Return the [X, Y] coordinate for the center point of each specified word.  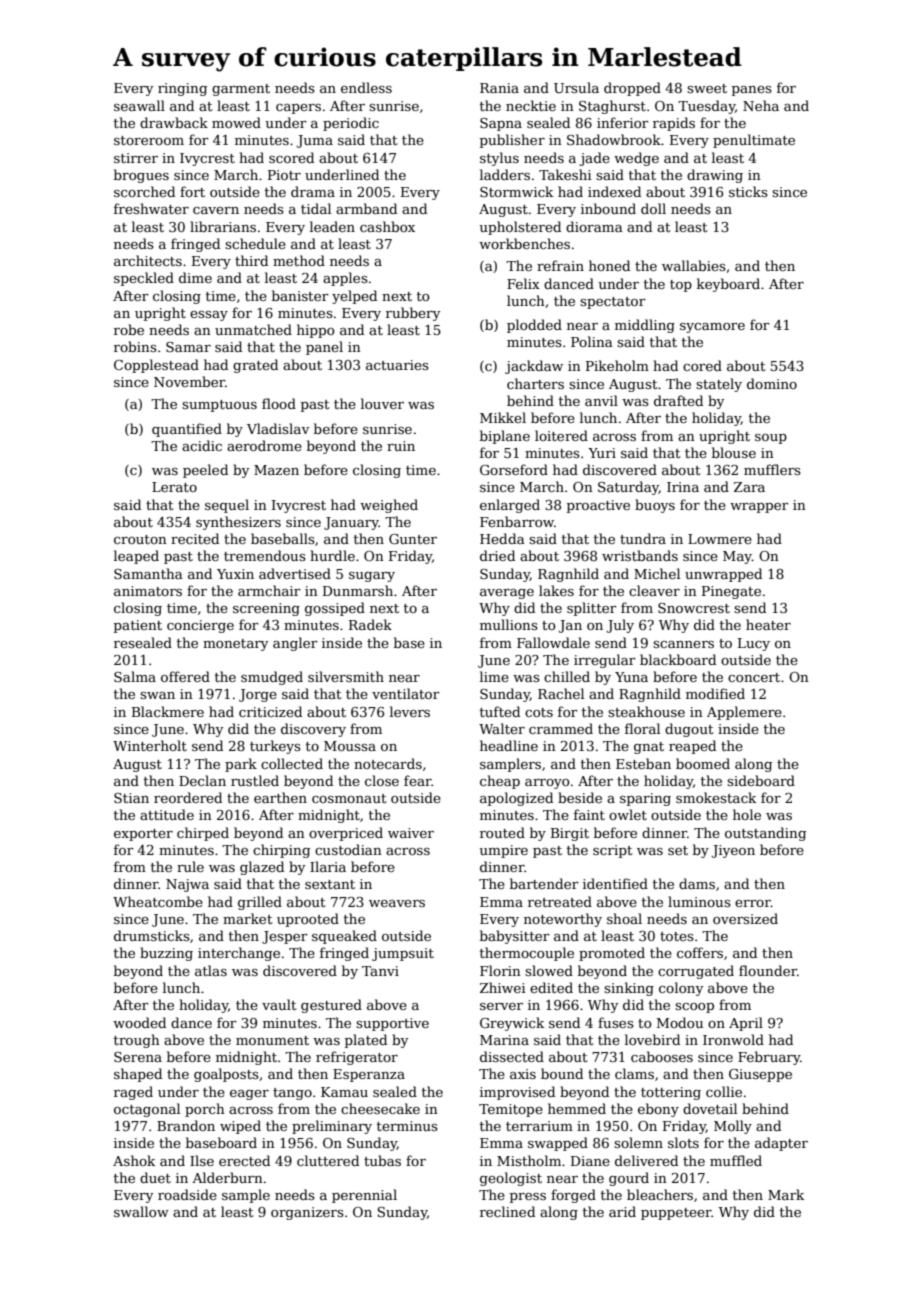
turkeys [275, 747]
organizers [307, 1213]
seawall [139, 105]
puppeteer [676, 1214]
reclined [507, 1211]
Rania [499, 88]
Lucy [754, 644]
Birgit [570, 834]
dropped [632, 89]
